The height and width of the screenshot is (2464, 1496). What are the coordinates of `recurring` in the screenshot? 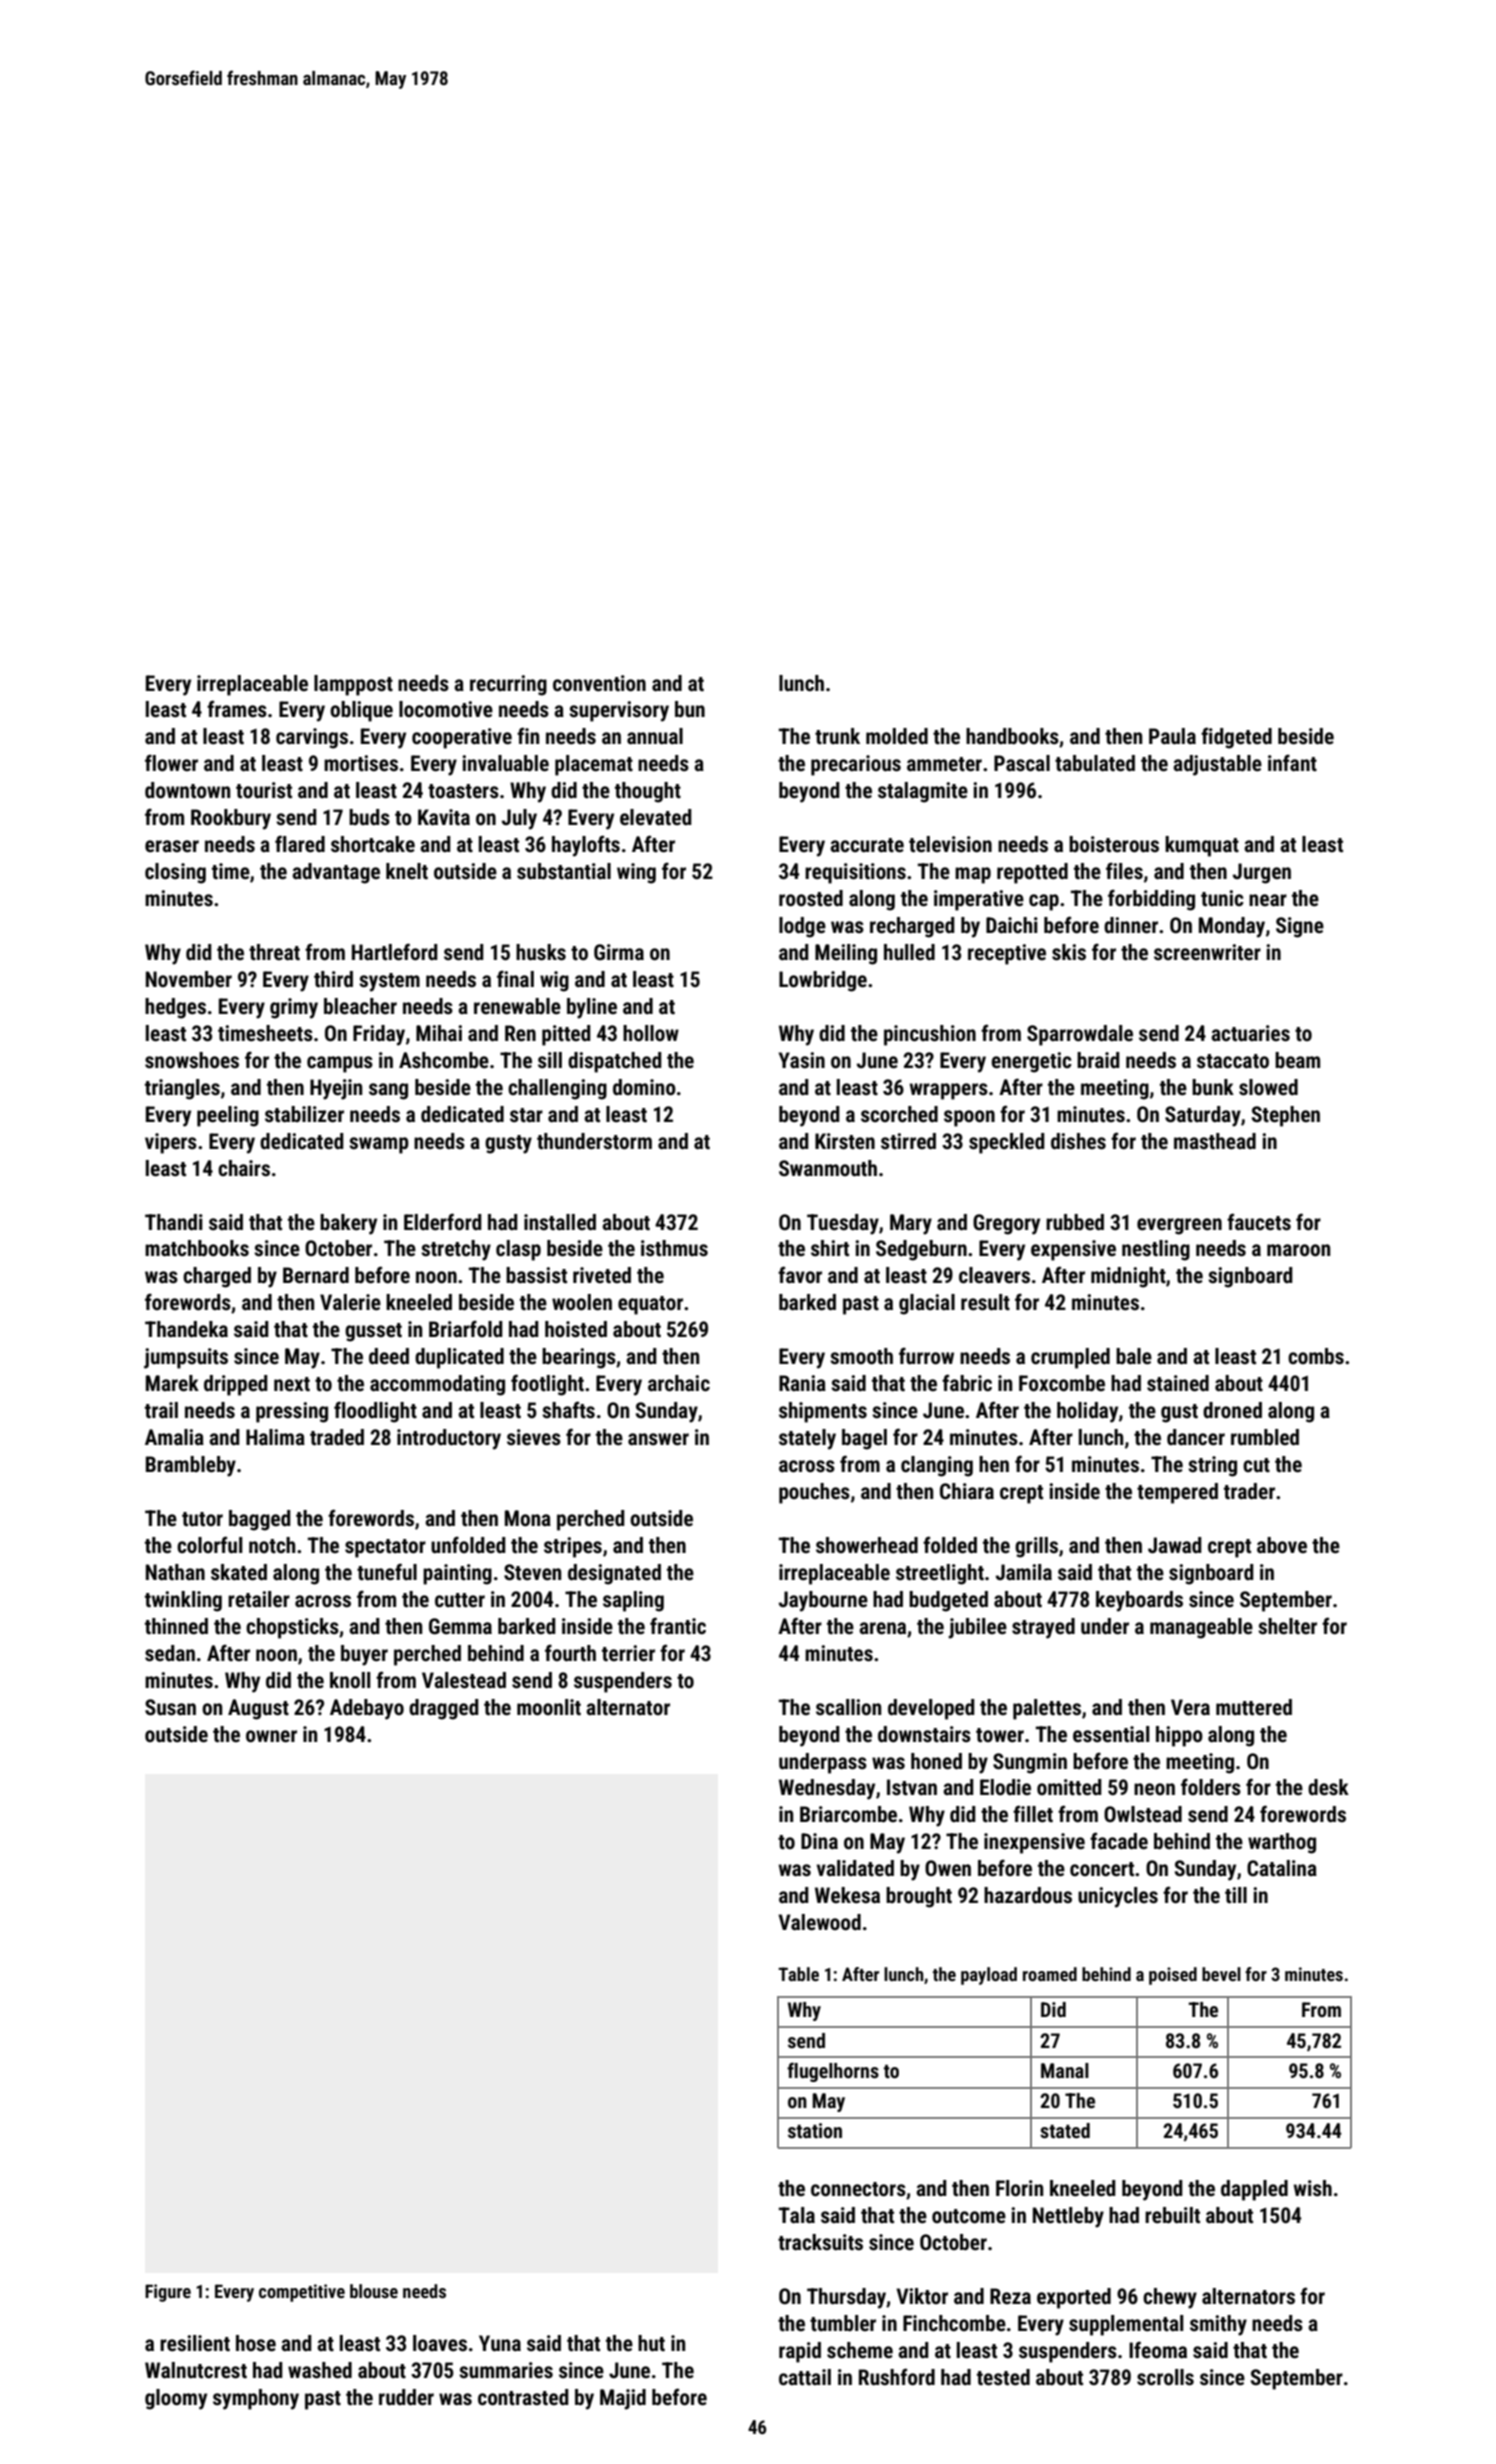 It's located at (508, 685).
